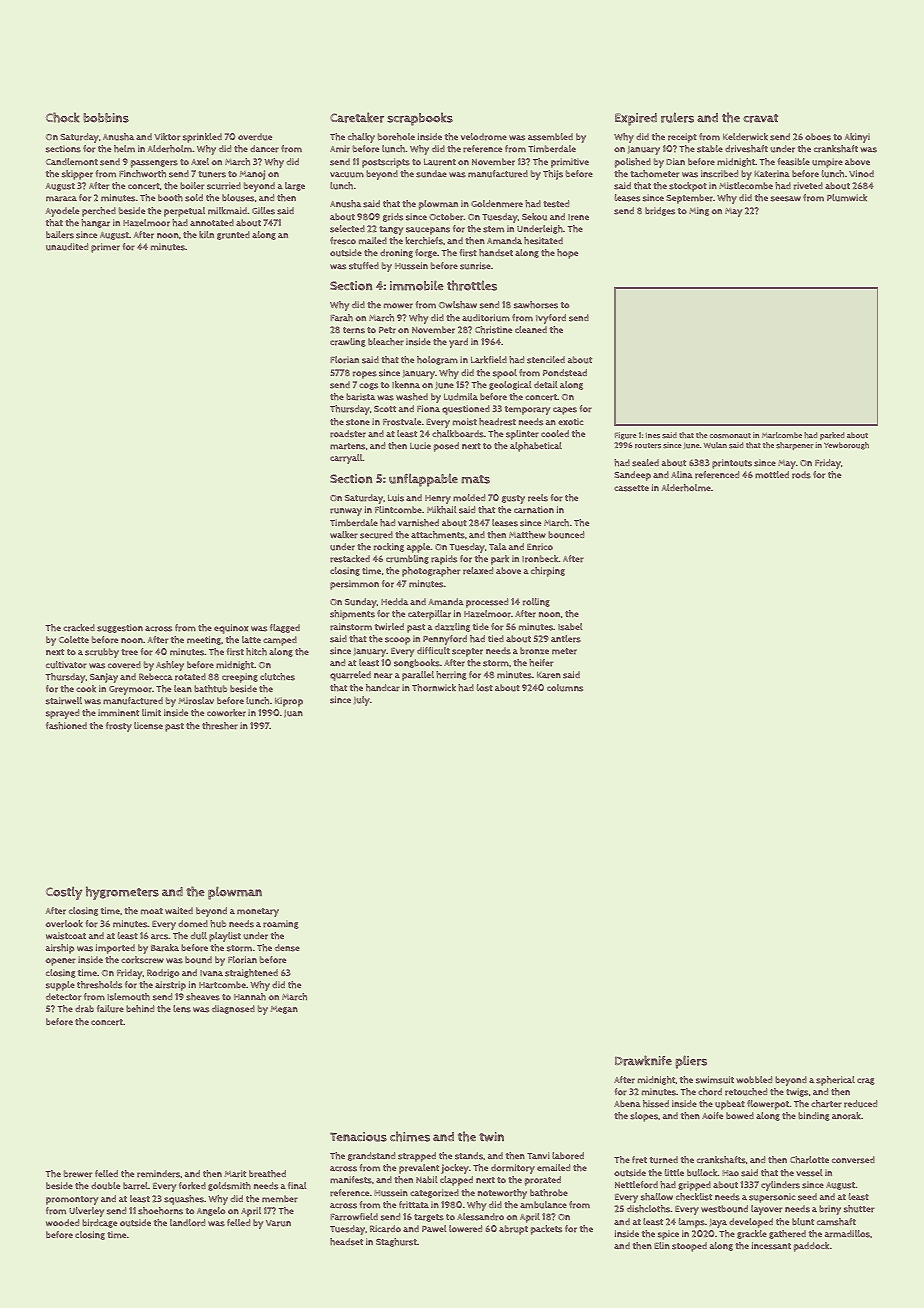 Image resolution: width=924 pixels, height=1308 pixels. Describe the element at coordinates (67, 247) in the page. I see `unaudited` at that location.
